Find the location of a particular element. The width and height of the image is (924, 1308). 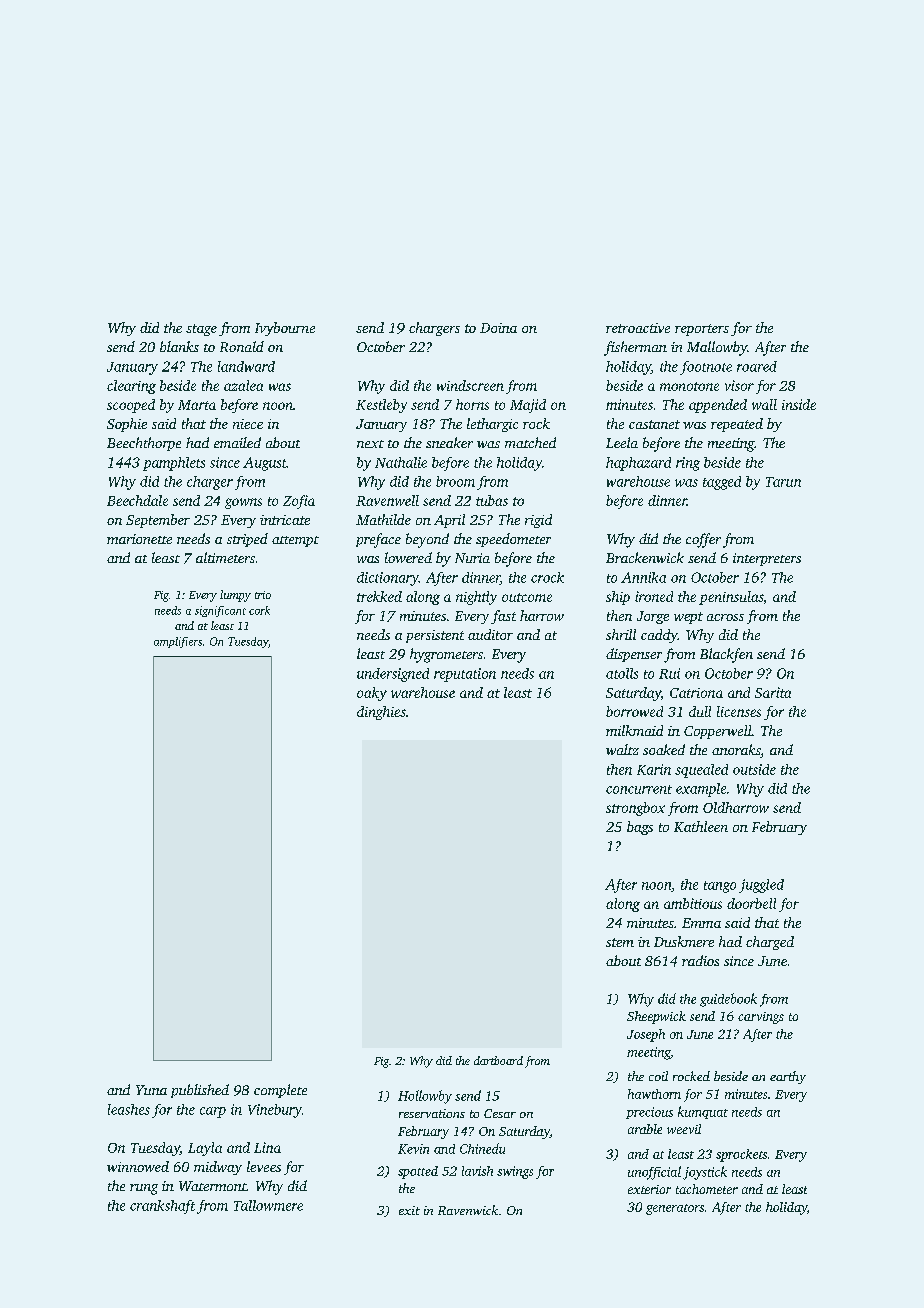

Ivybourne is located at coordinates (285, 329).
